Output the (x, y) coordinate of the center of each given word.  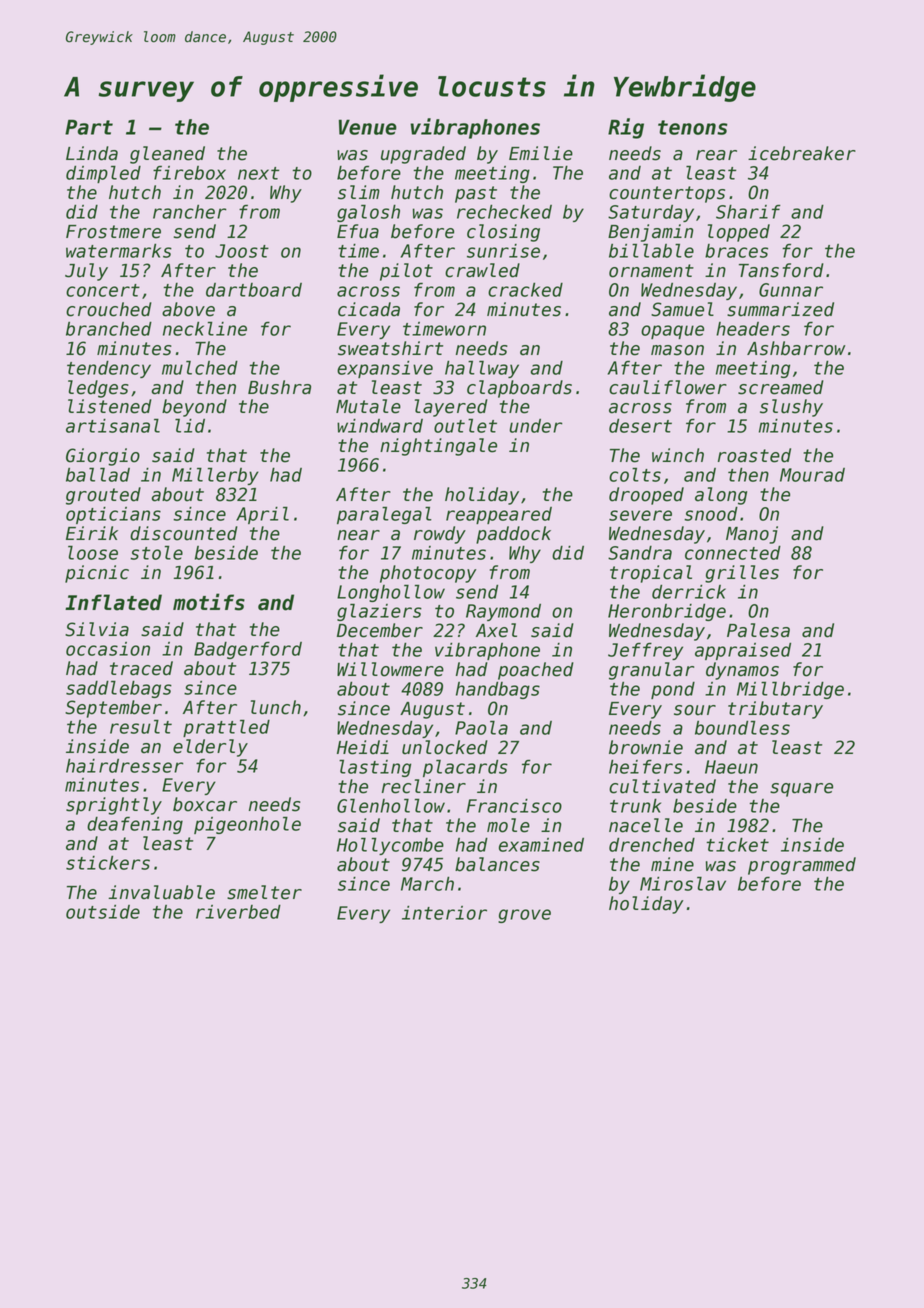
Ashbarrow (796, 348)
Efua (358, 231)
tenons (693, 127)
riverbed (238, 912)
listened (110, 406)
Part (89, 127)
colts (635, 475)
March (427, 884)
